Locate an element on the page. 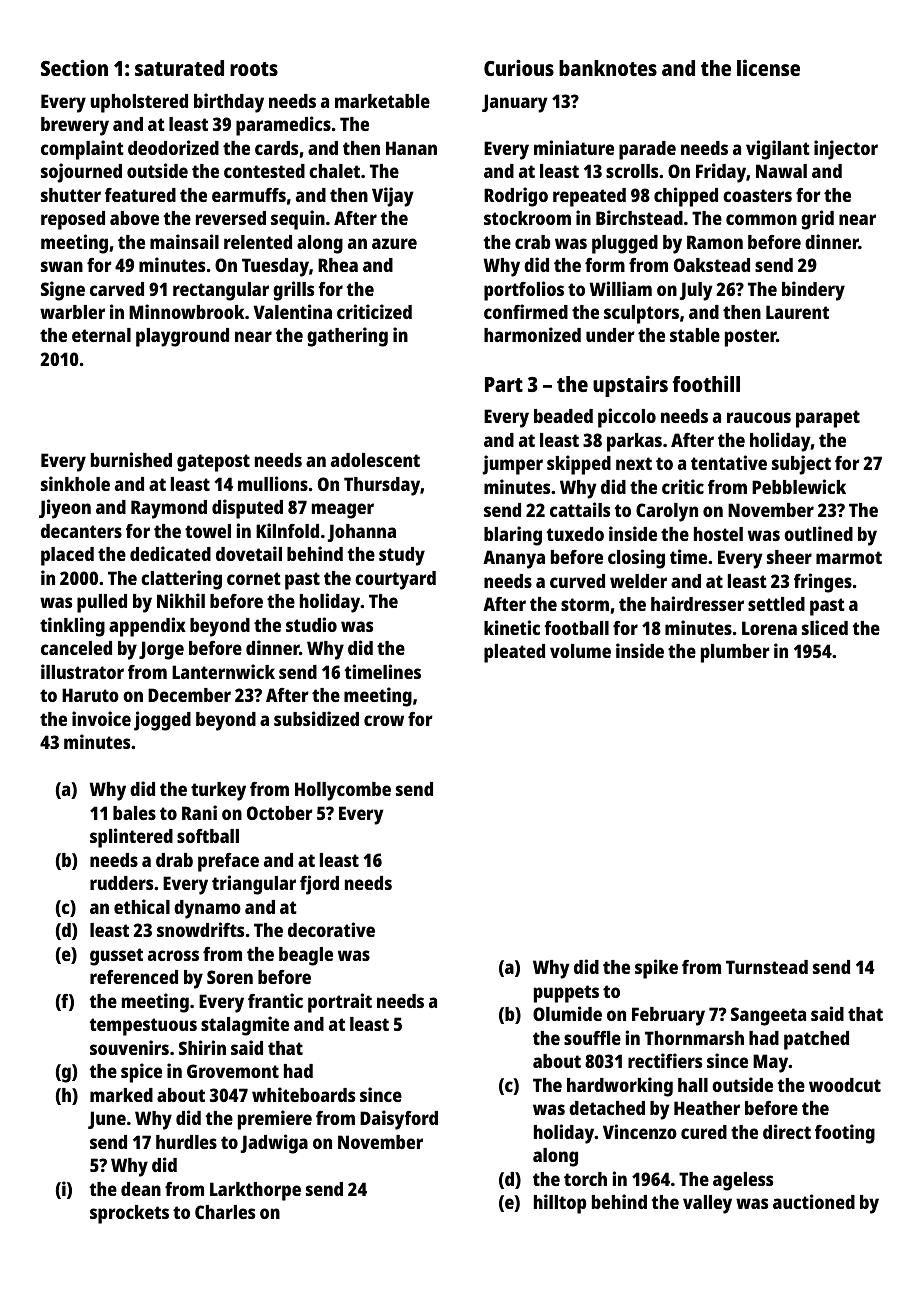 The width and height of the image is (924, 1308). sliced is located at coordinates (825, 627).
